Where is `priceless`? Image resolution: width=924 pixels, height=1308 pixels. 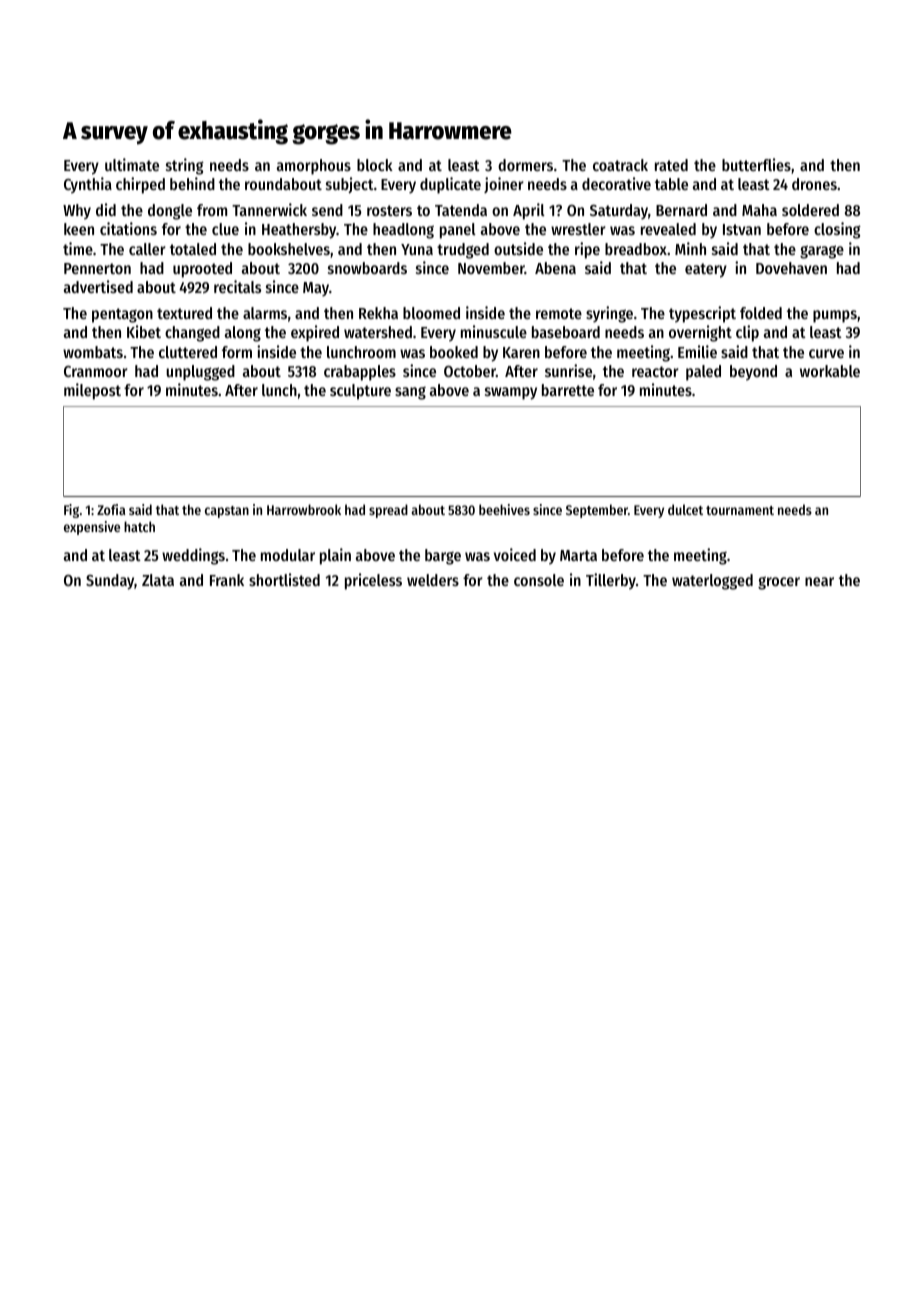 priceless is located at coordinates (373, 581).
